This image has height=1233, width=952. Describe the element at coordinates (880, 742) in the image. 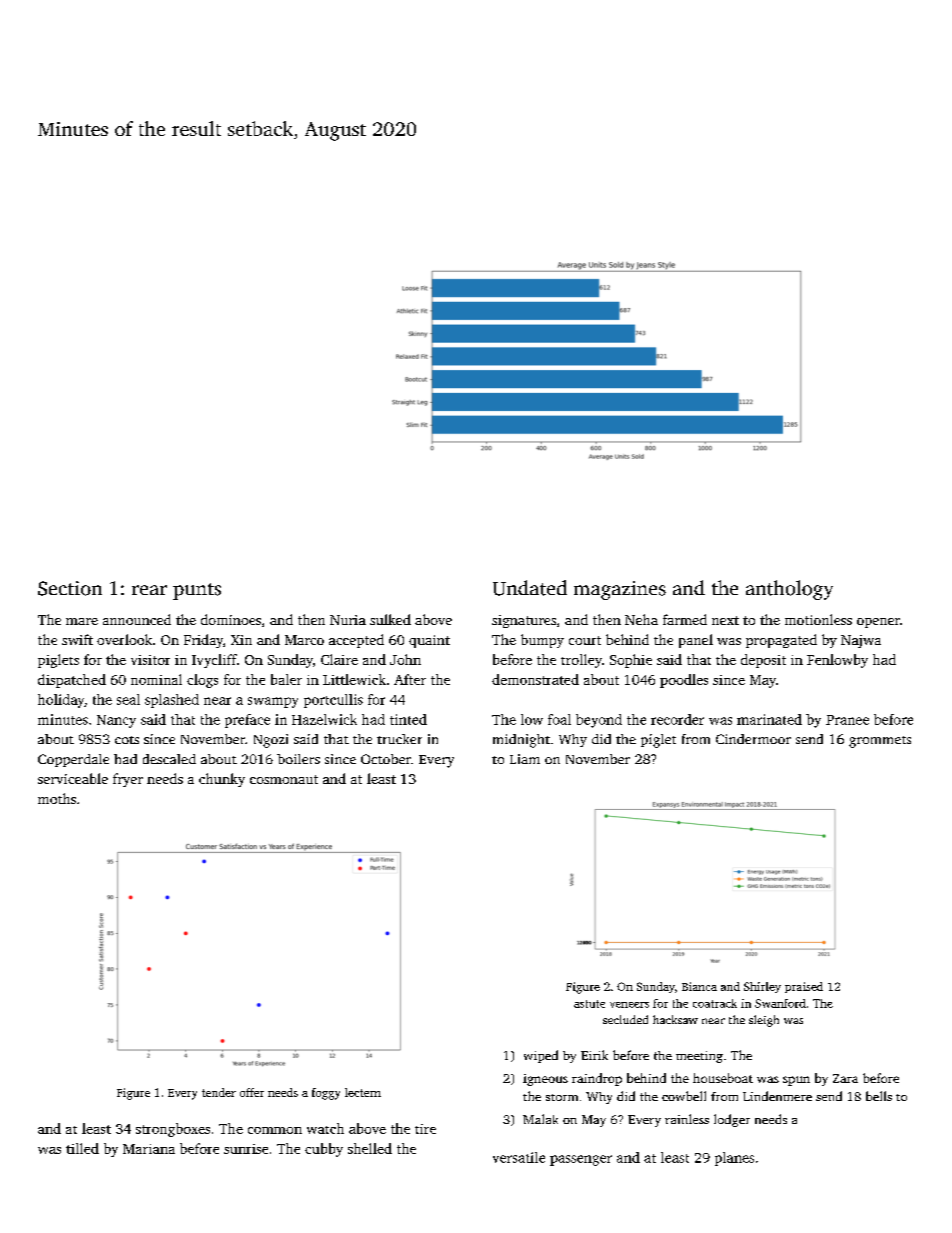

I see `grommets` at that location.
